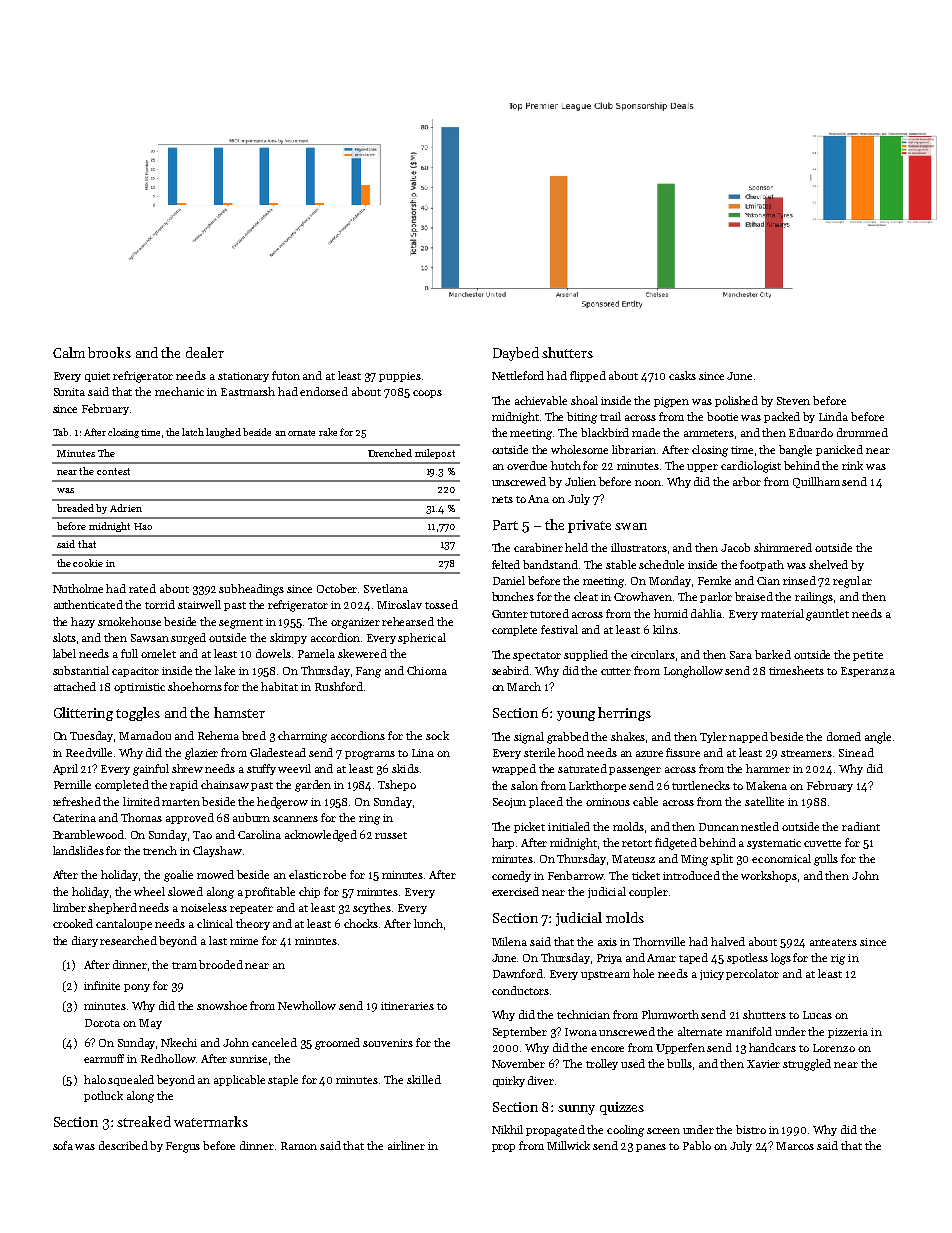 The width and height of the document is (952, 1233). Describe the element at coordinates (529, 738) in the document. I see `signal` at that location.
